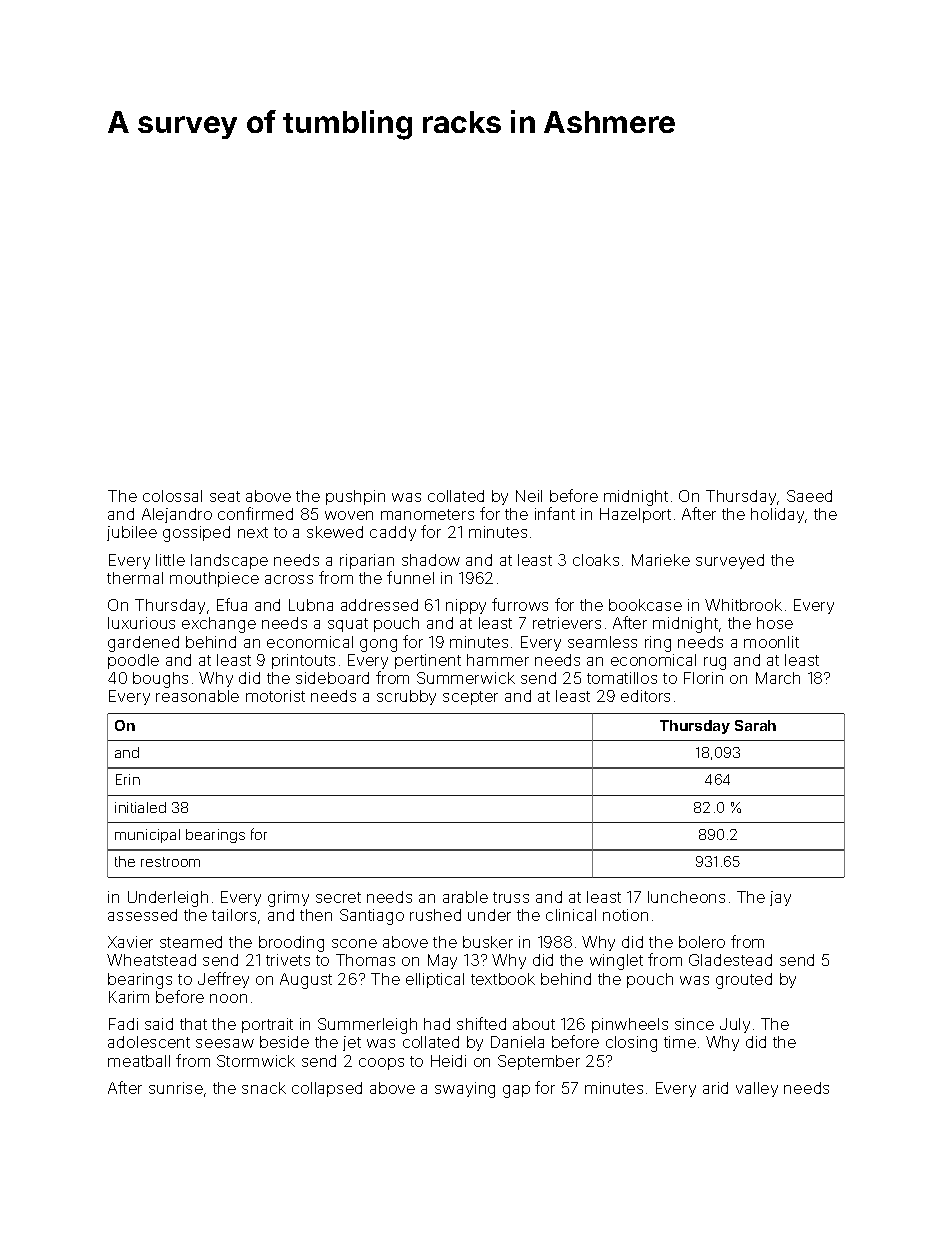  I want to click on gap, so click(516, 1091).
